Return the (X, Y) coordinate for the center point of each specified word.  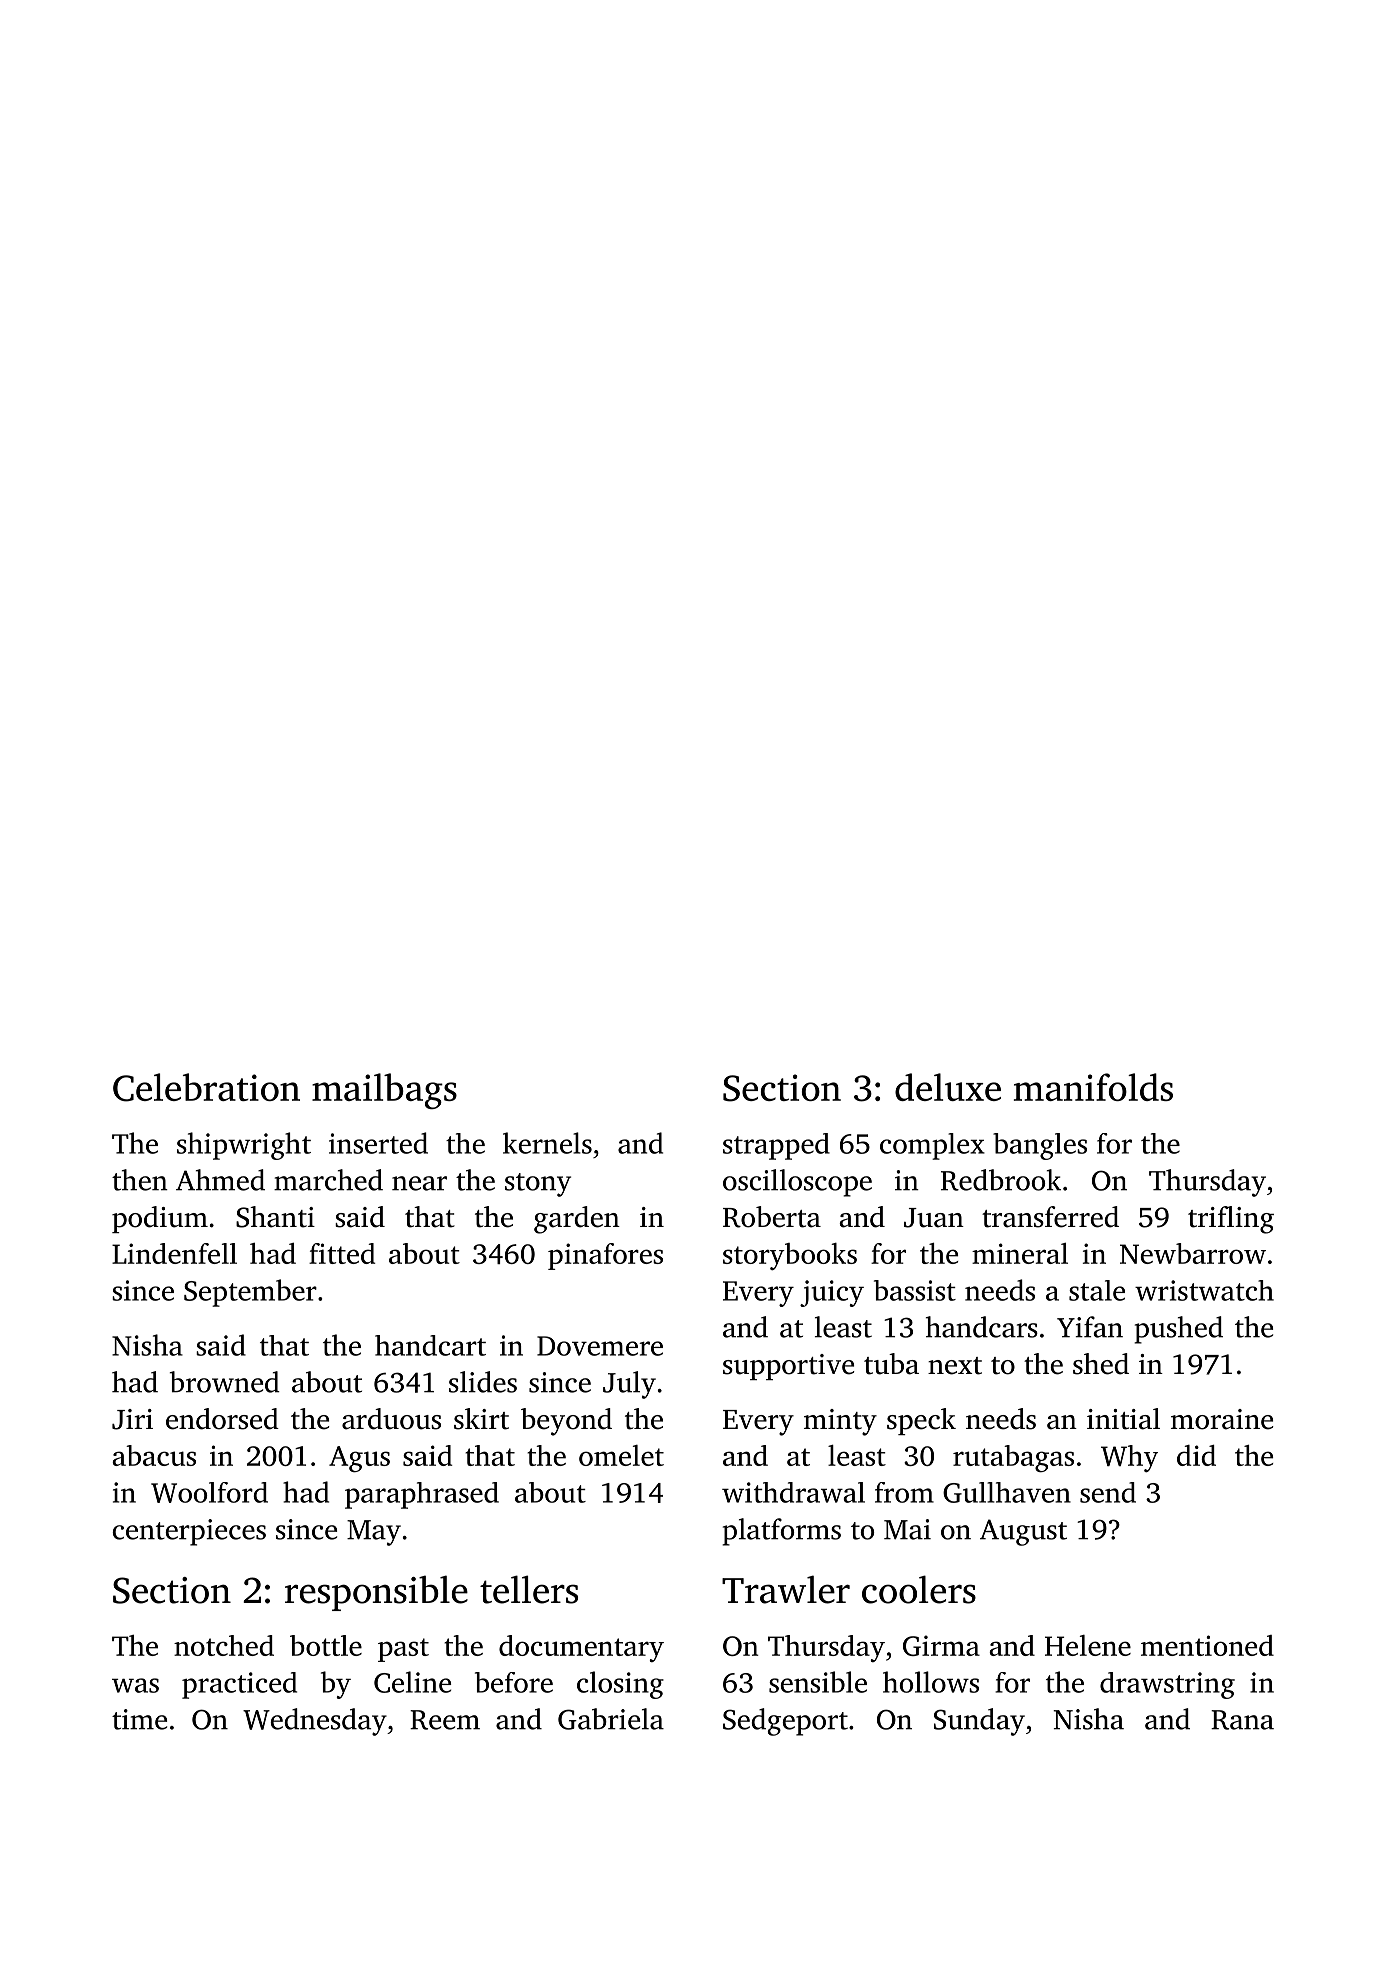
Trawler (786, 1589)
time (139, 1719)
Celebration (206, 1087)
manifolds (1093, 1087)
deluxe (948, 1087)
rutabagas (1013, 1458)
